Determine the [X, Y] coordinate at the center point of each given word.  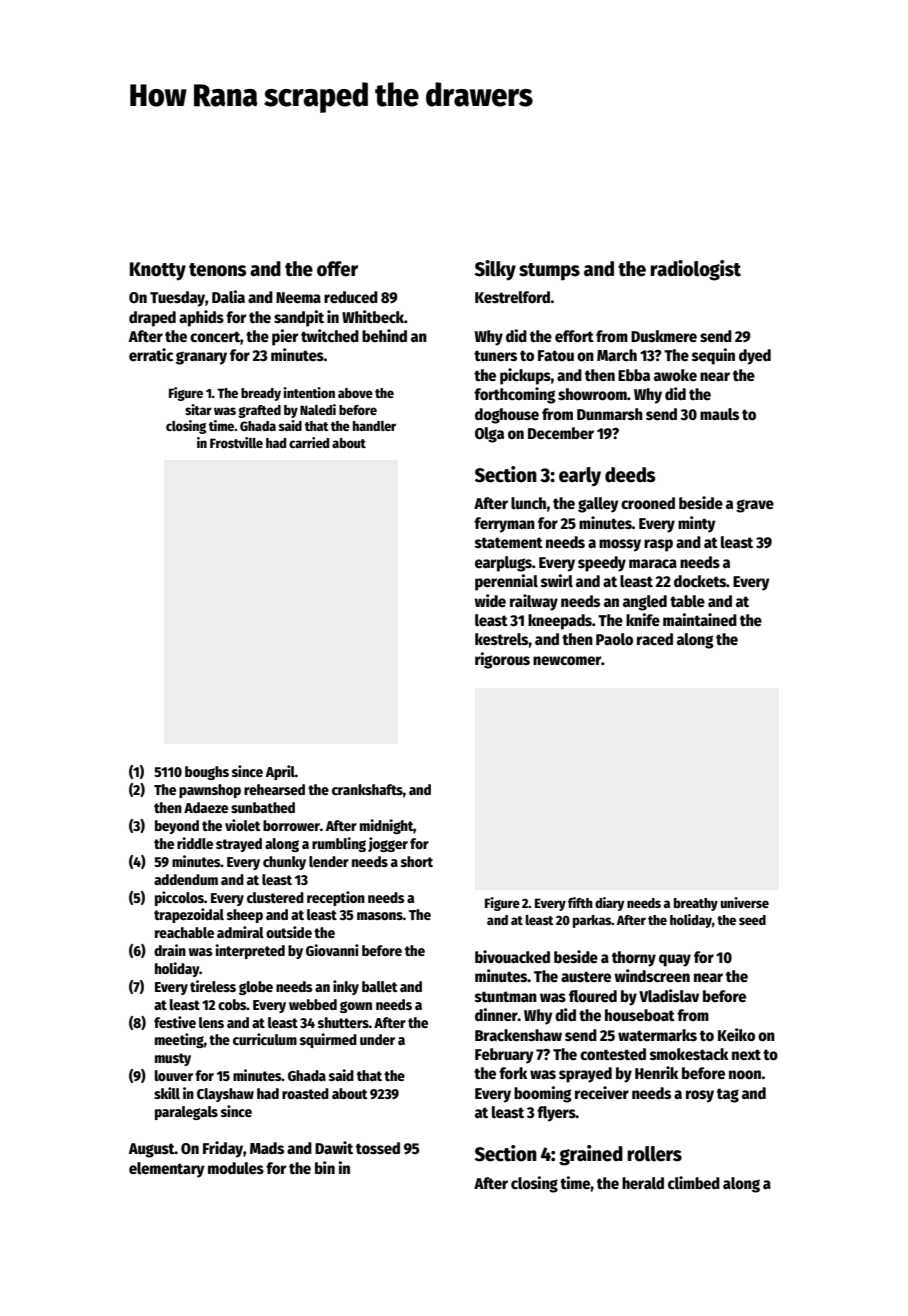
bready [261, 394]
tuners [495, 355]
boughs [207, 773]
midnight [387, 826]
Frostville [236, 442]
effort [574, 336]
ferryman [504, 525]
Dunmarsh [610, 414]
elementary [167, 1170]
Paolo [614, 639]
